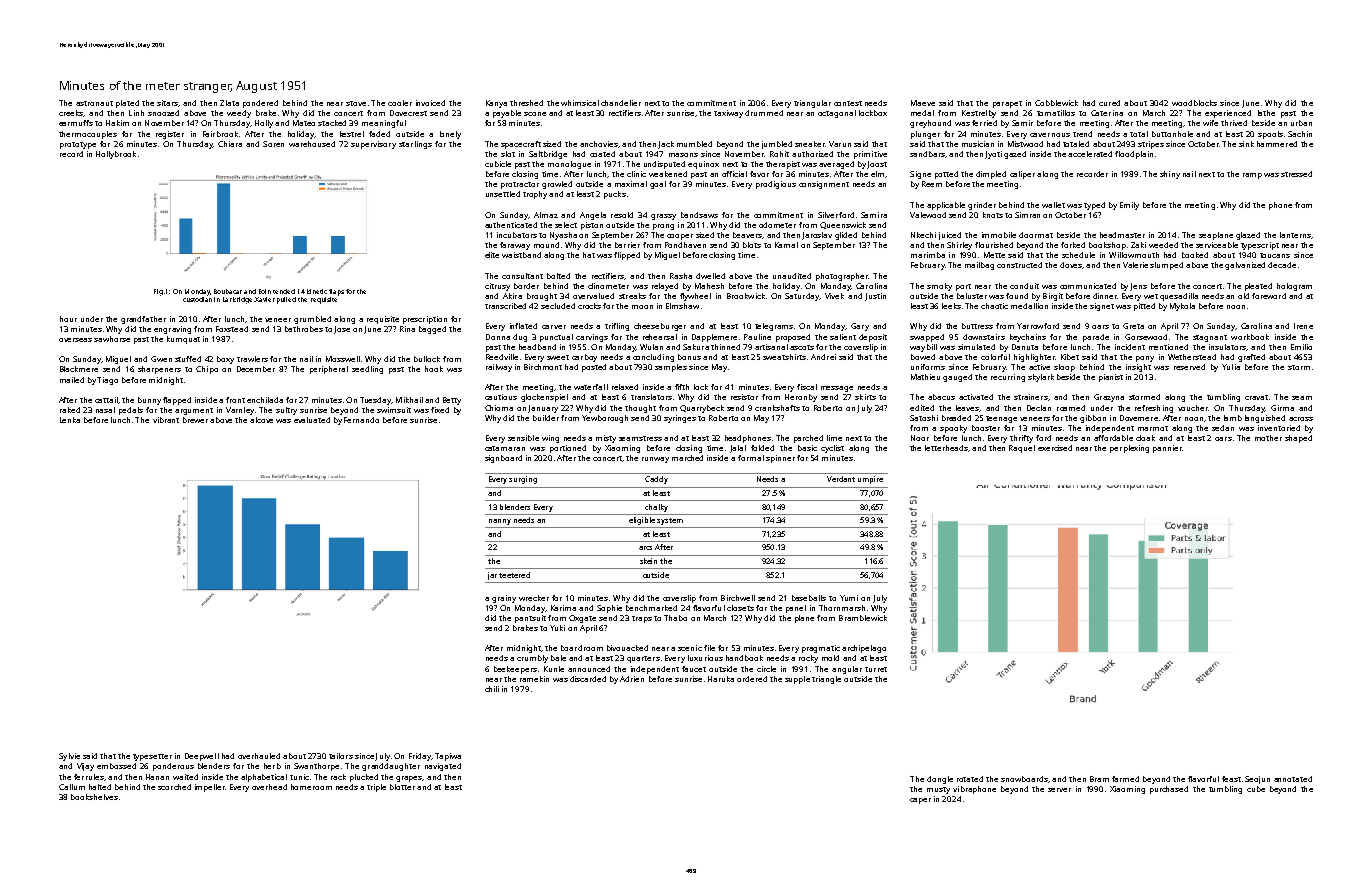  What do you see at coordinates (681, 276) in the document?
I see `Rasha` at bounding box center [681, 276].
